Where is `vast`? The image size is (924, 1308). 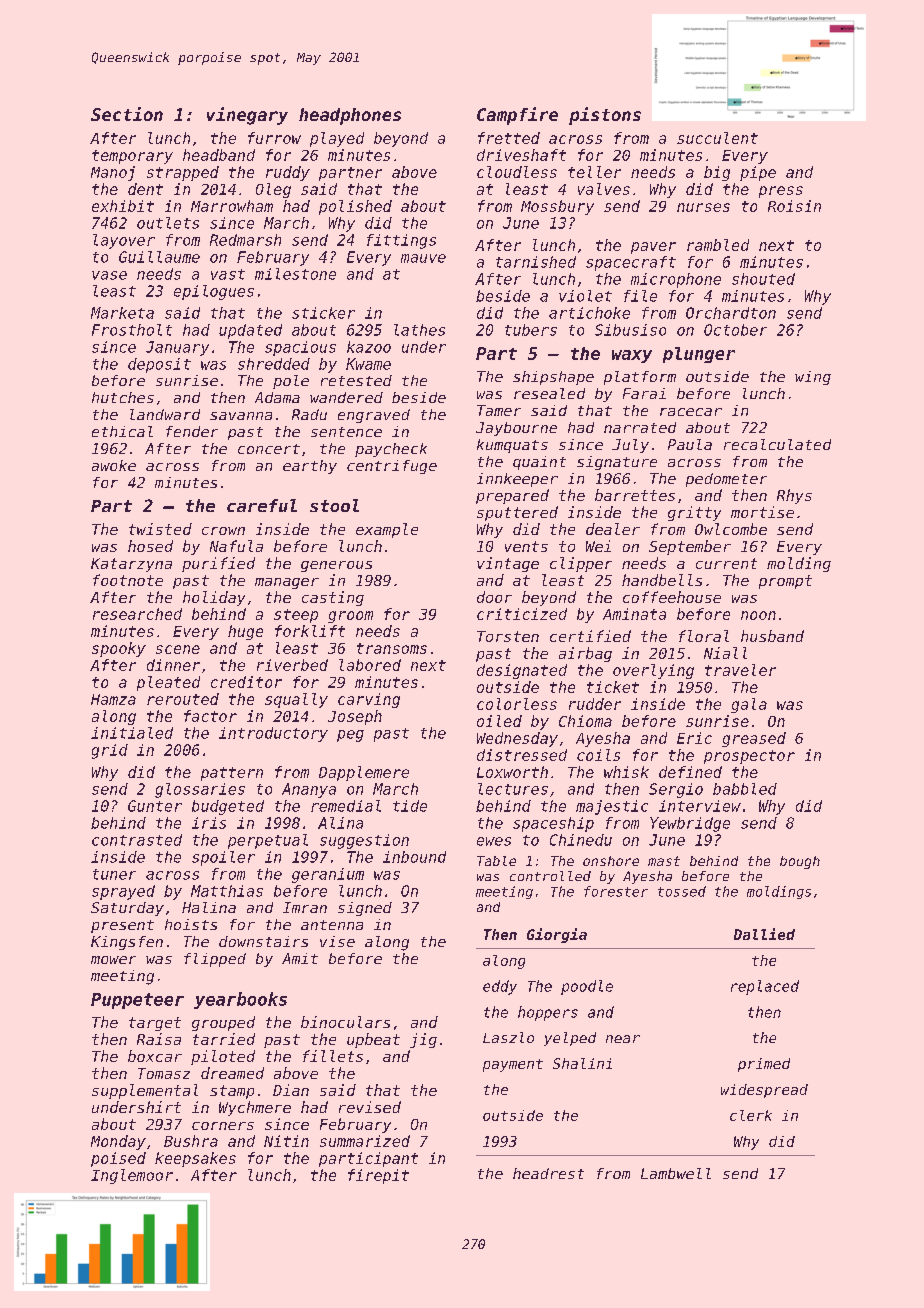 vast is located at coordinates (228, 274).
